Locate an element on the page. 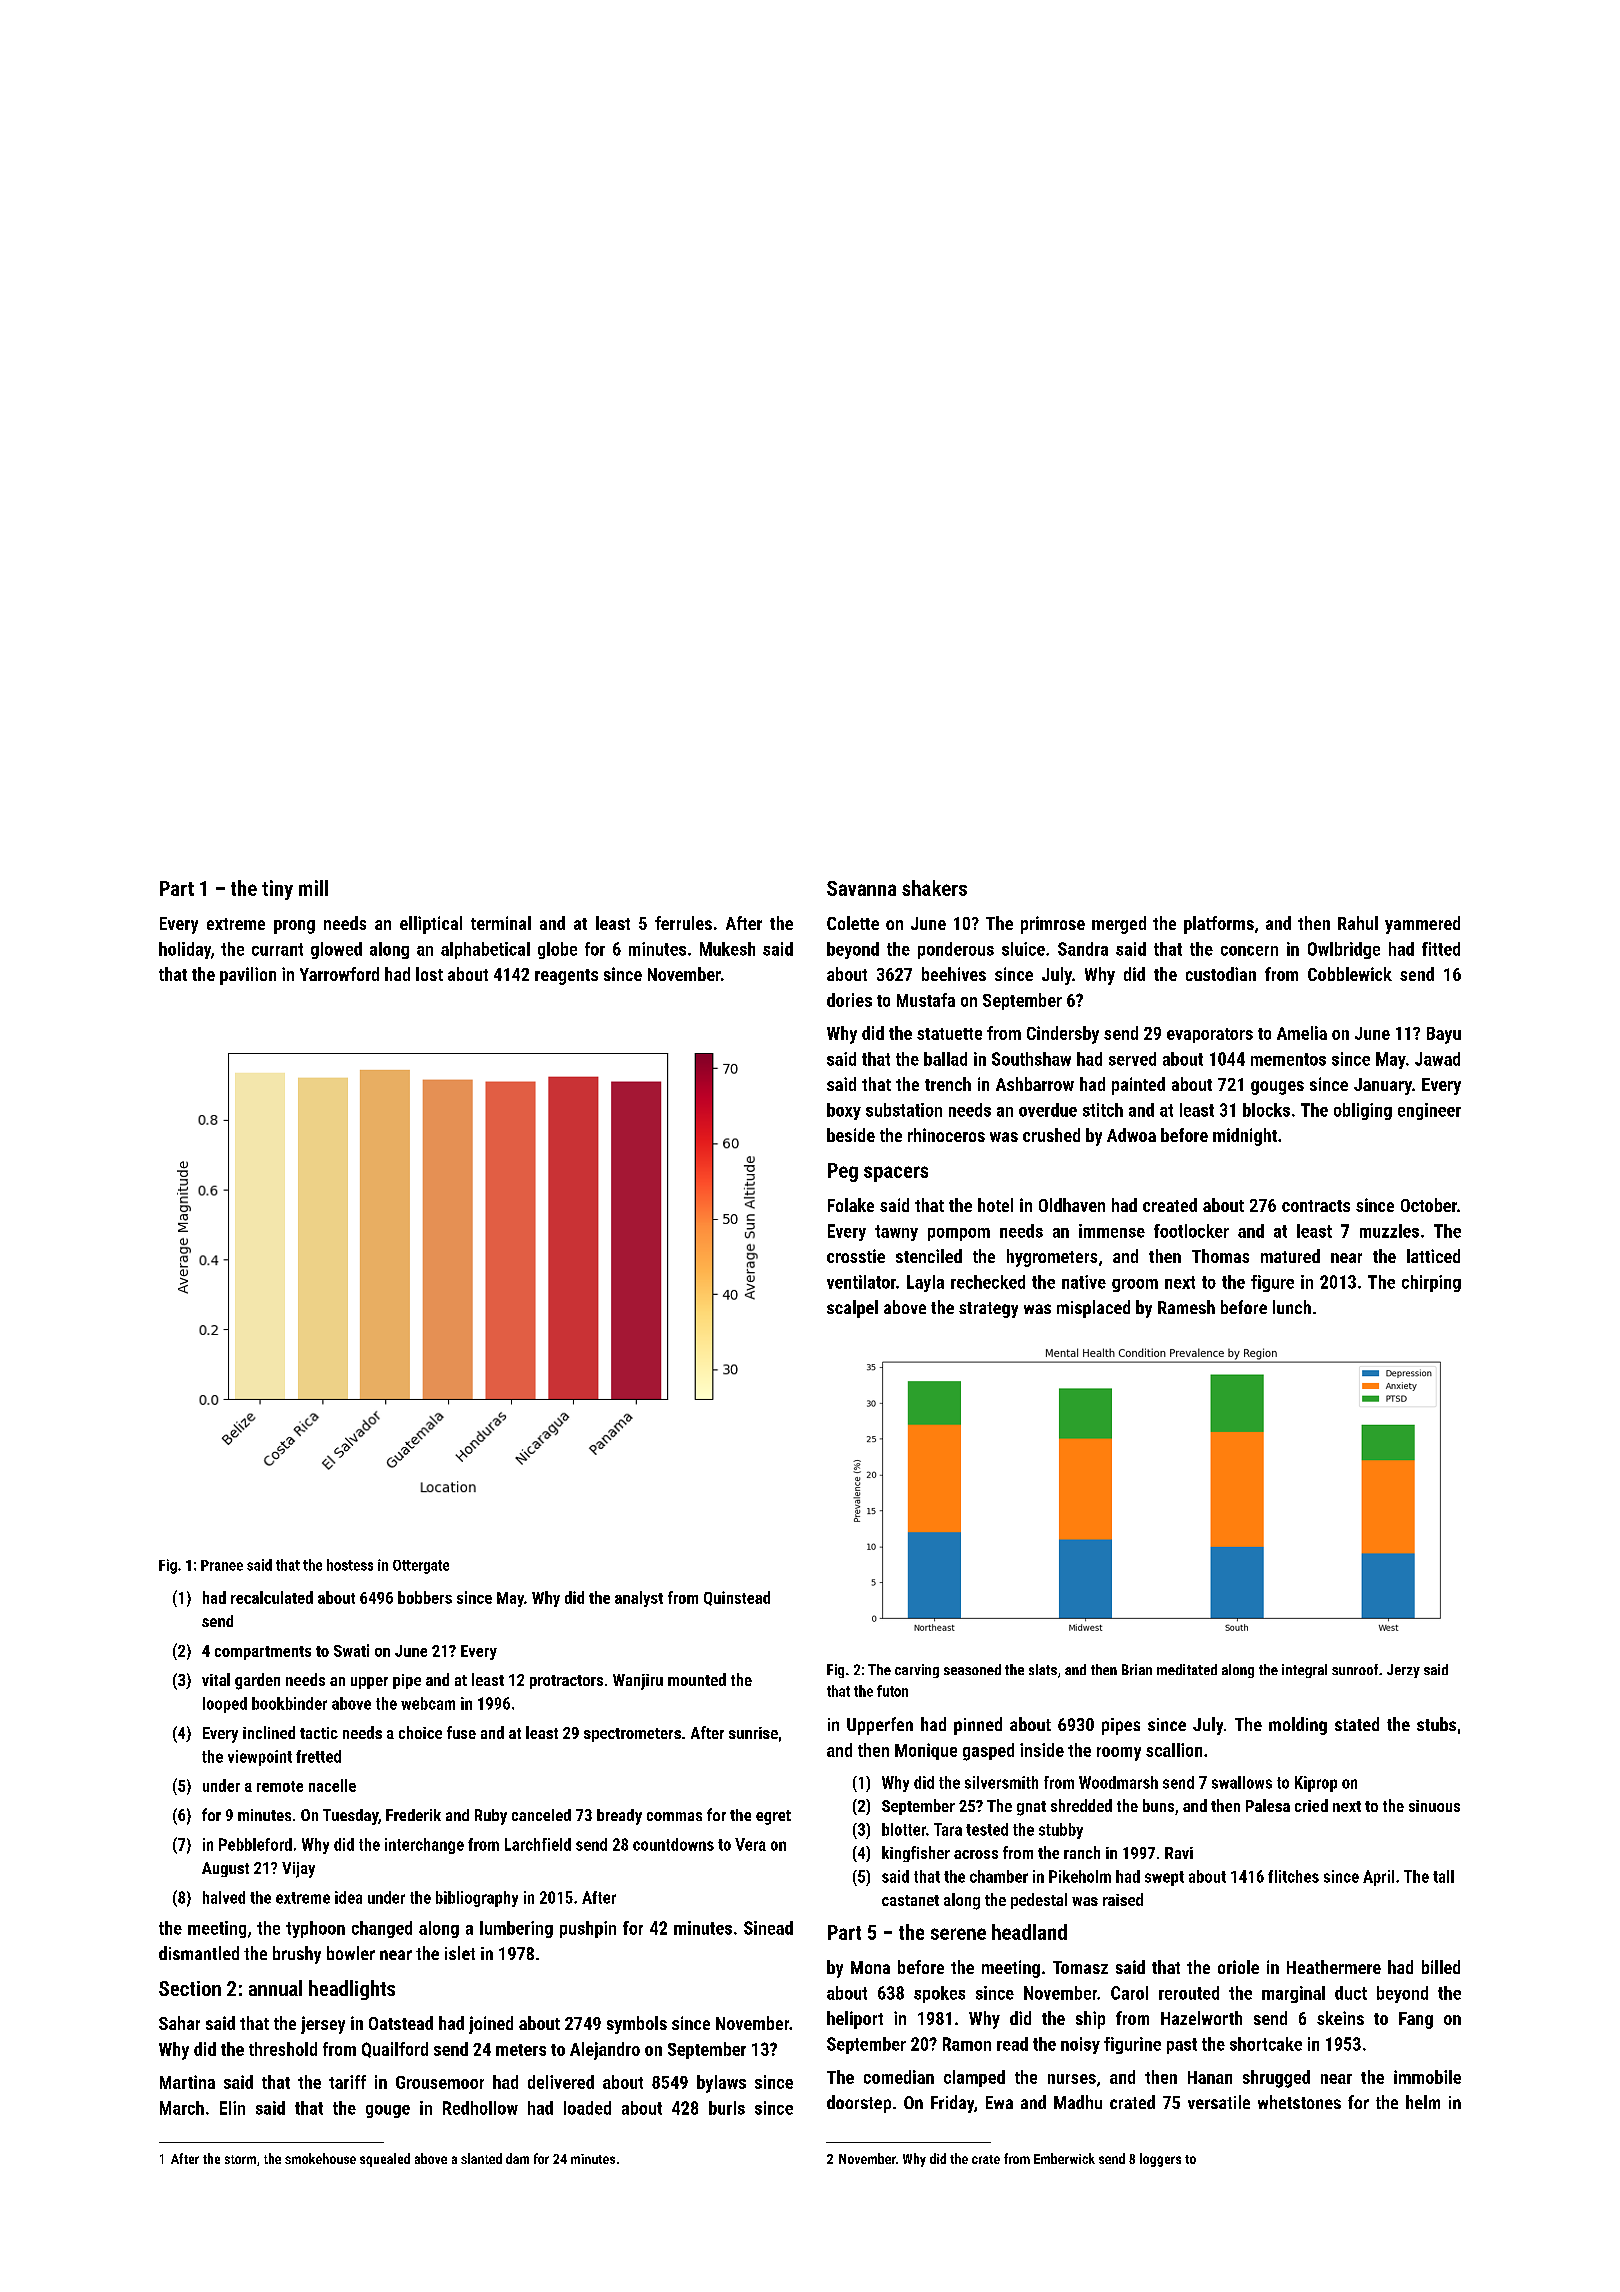 The height and width of the document is (2292, 1620). versatile is located at coordinates (1219, 2102).
